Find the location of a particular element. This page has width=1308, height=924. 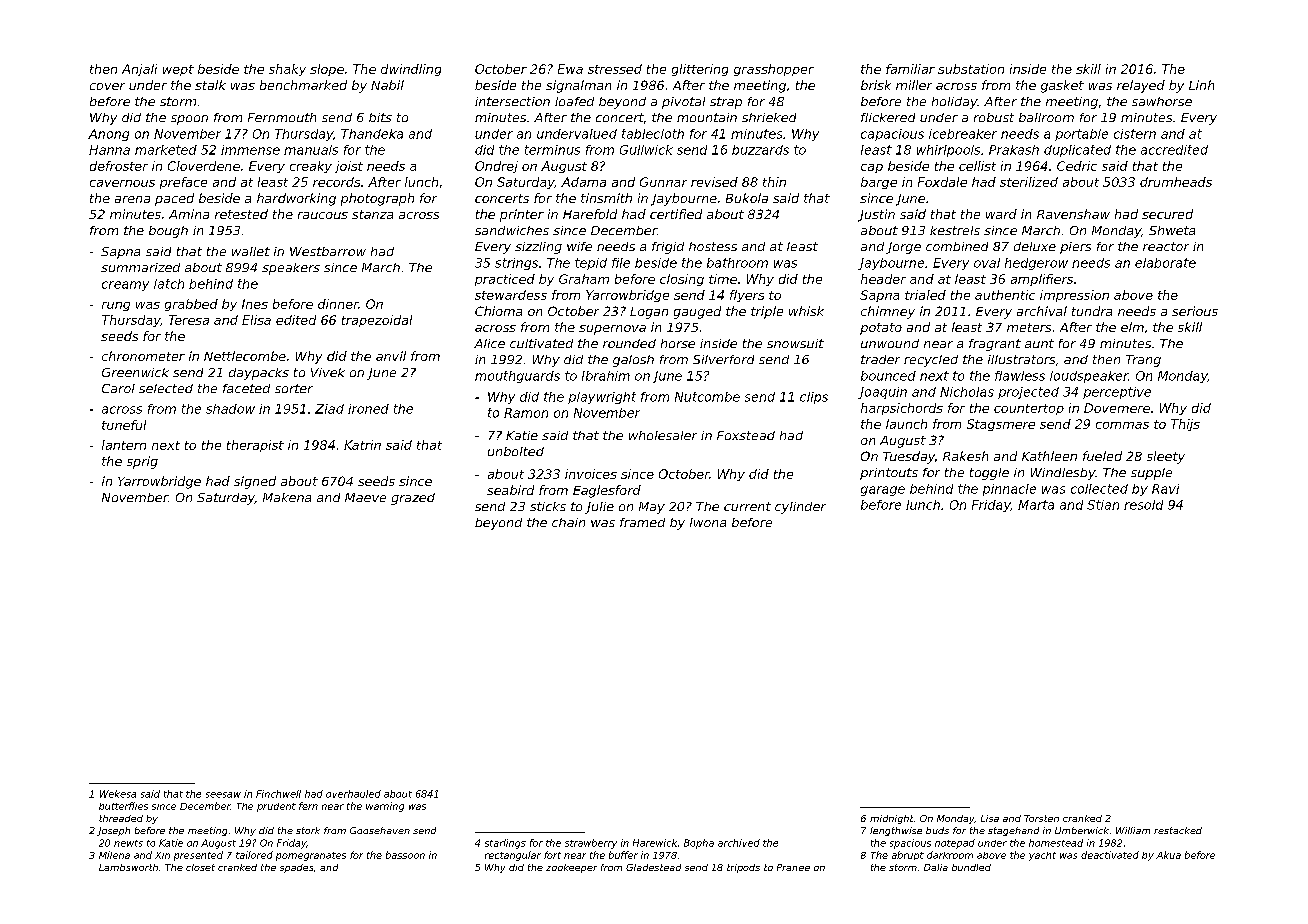

Bopha is located at coordinates (699, 844).
